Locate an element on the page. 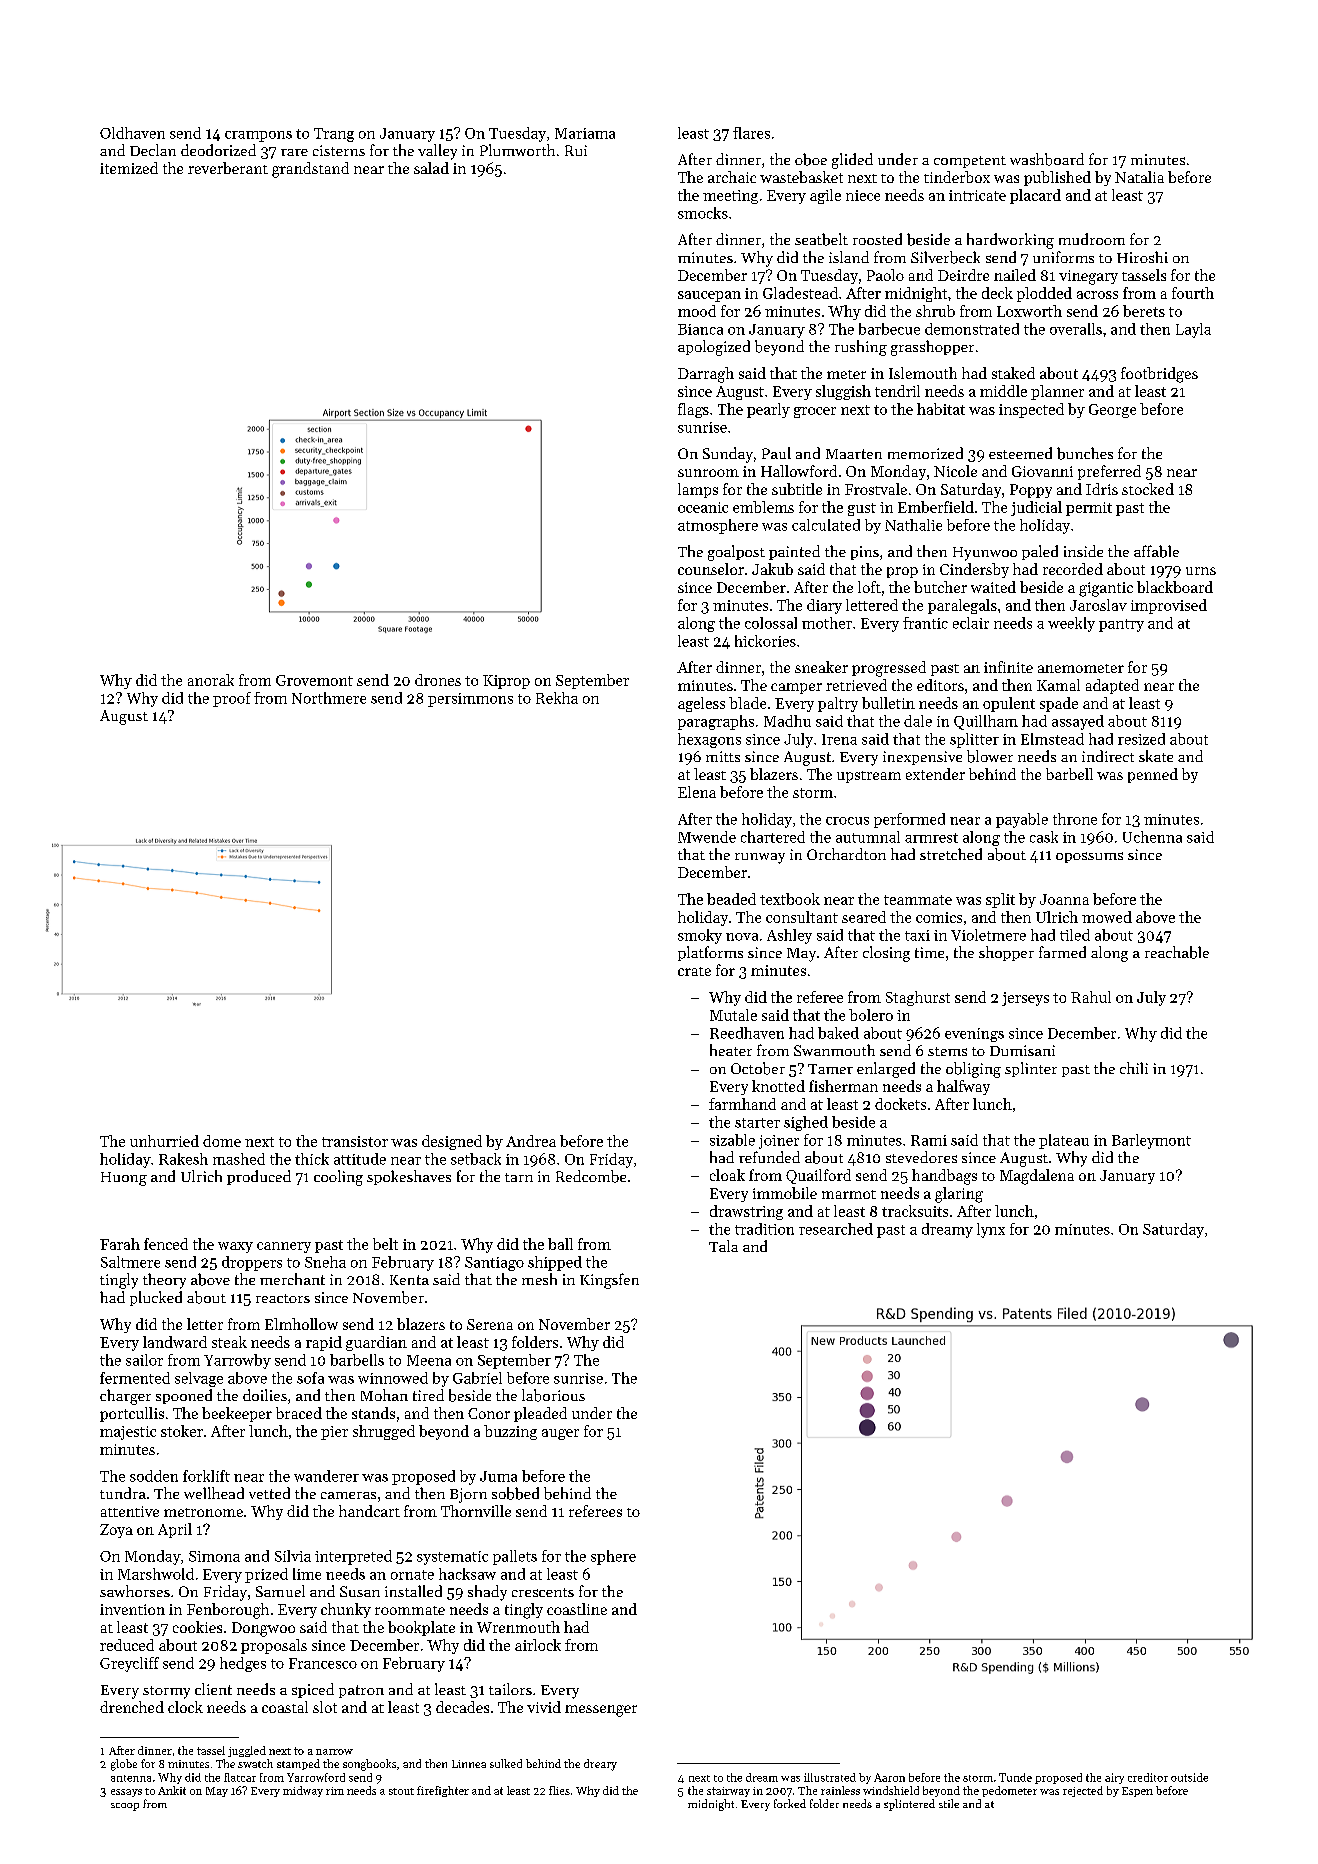 This document has height=1864, width=1318. middle is located at coordinates (1003, 391).
